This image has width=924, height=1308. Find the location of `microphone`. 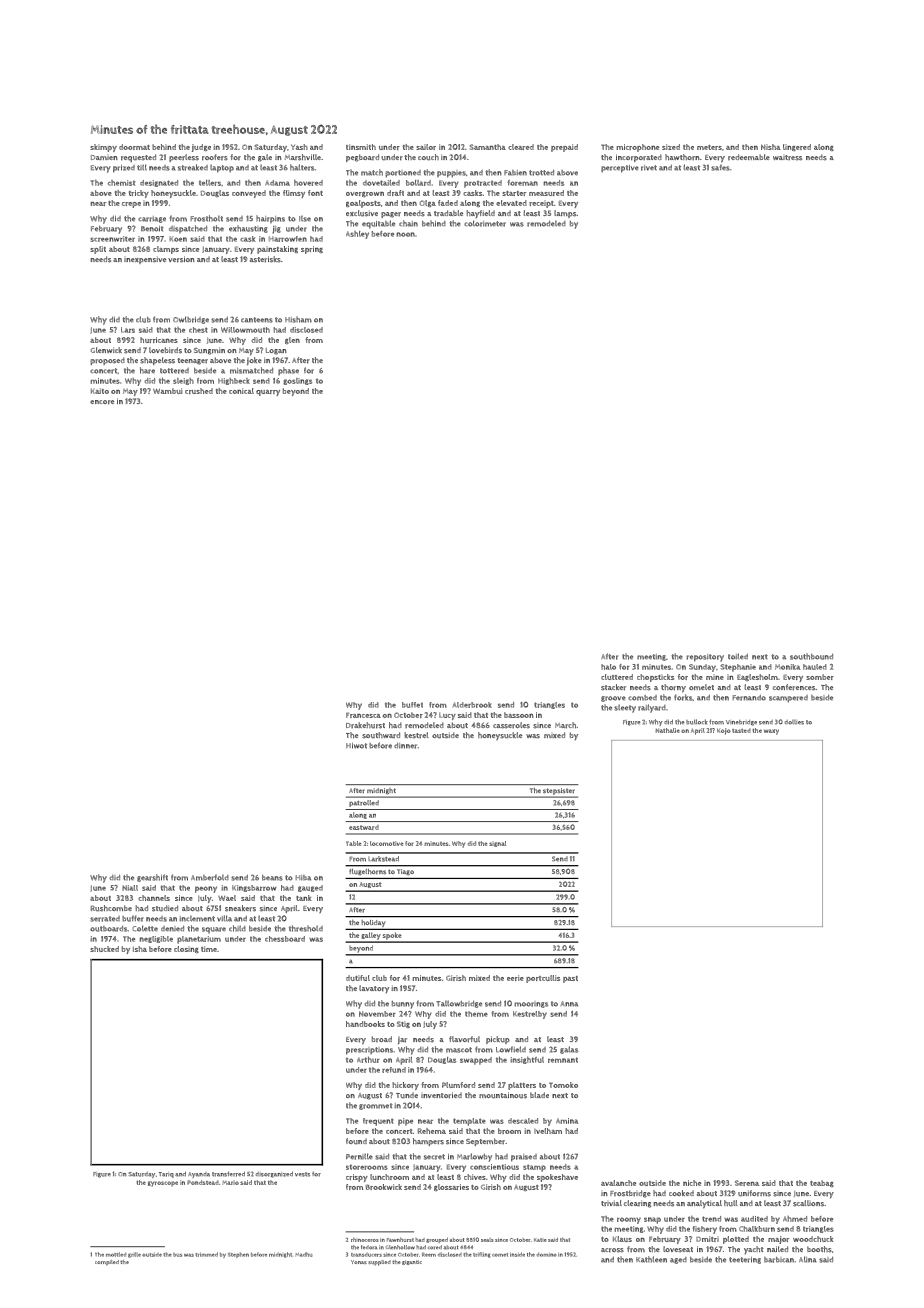

microphone is located at coordinates (638, 148).
